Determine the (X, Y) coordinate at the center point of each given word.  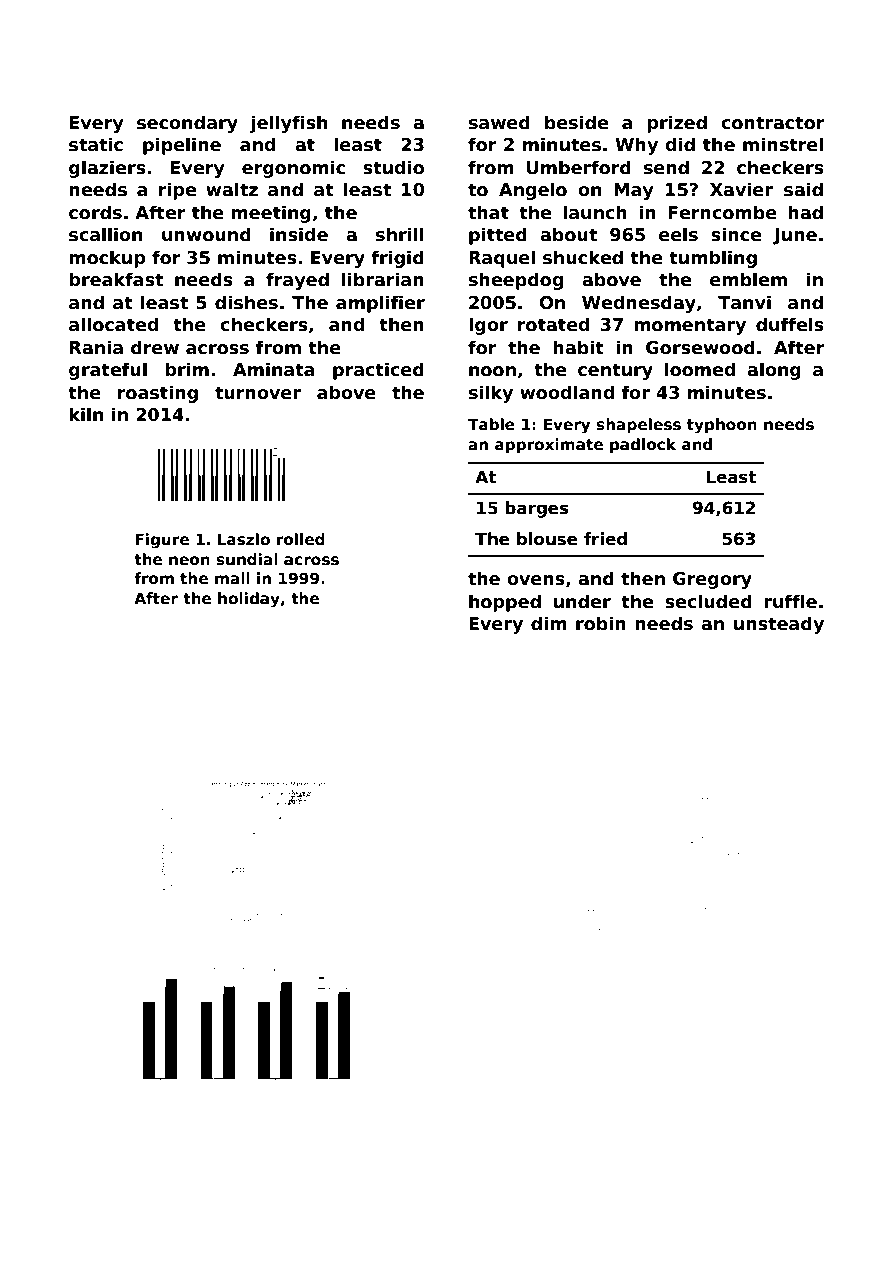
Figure (162, 541)
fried (605, 539)
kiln (86, 414)
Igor (488, 326)
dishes (246, 302)
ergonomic (293, 169)
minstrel (783, 144)
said (803, 189)
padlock (643, 445)
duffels (790, 324)
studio (393, 167)
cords (95, 212)
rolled (301, 539)
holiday (249, 600)
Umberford (579, 167)
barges (536, 509)
